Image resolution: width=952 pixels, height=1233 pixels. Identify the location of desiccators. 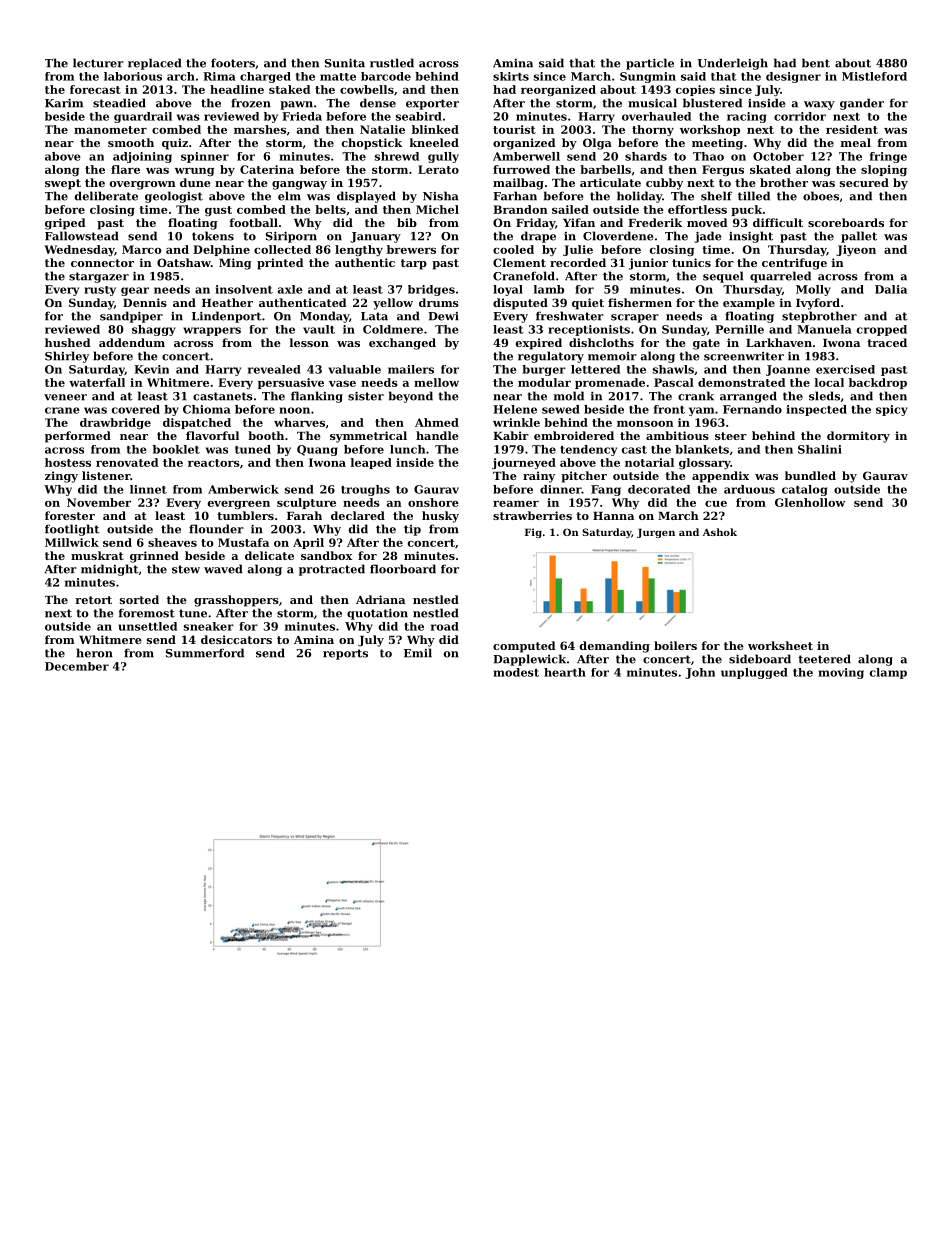
(236, 639).
